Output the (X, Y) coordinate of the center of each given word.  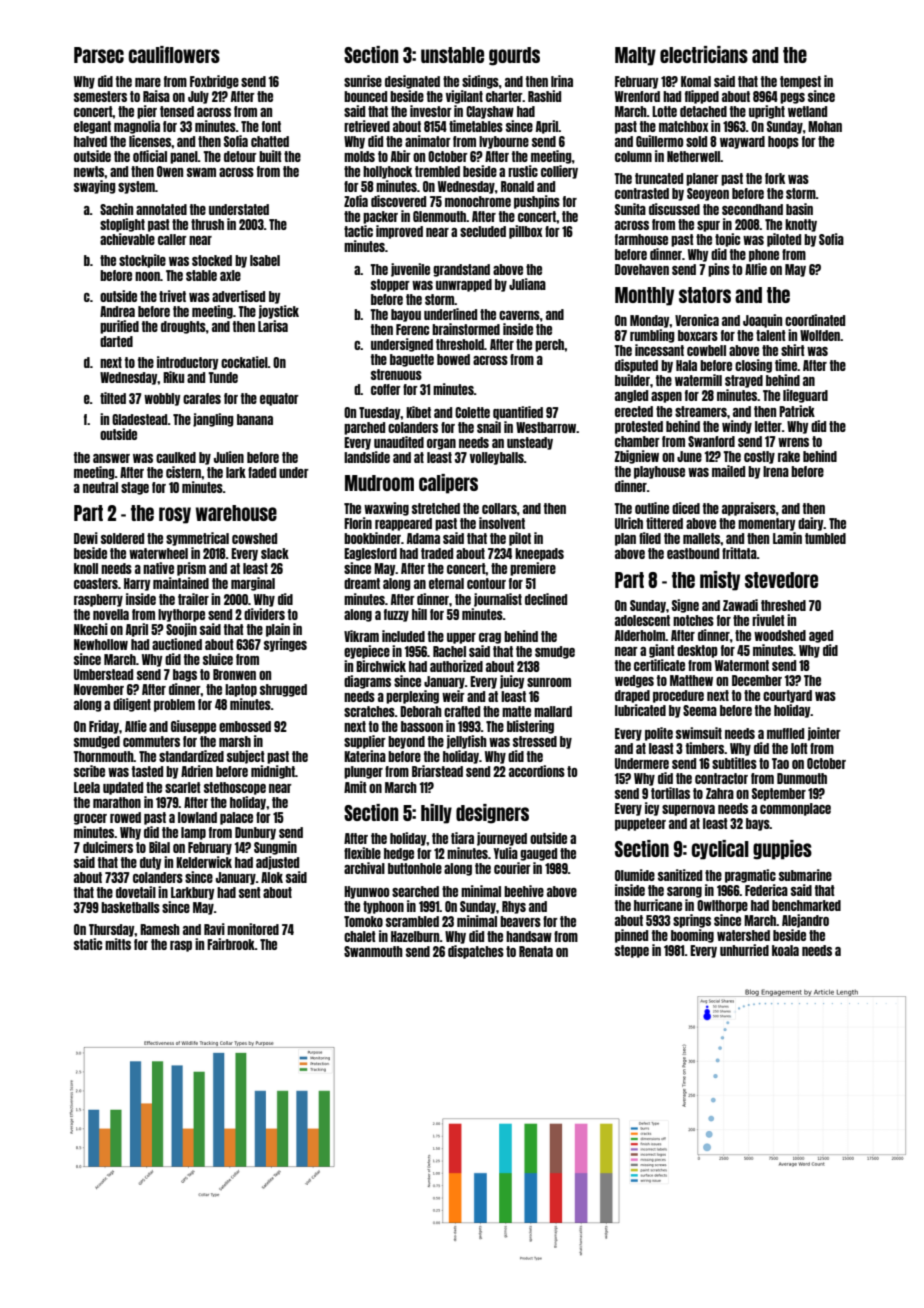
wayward (742, 142)
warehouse (236, 513)
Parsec (99, 55)
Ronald (517, 186)
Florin (358, 523)
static (88, 944)
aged (821, 636)
